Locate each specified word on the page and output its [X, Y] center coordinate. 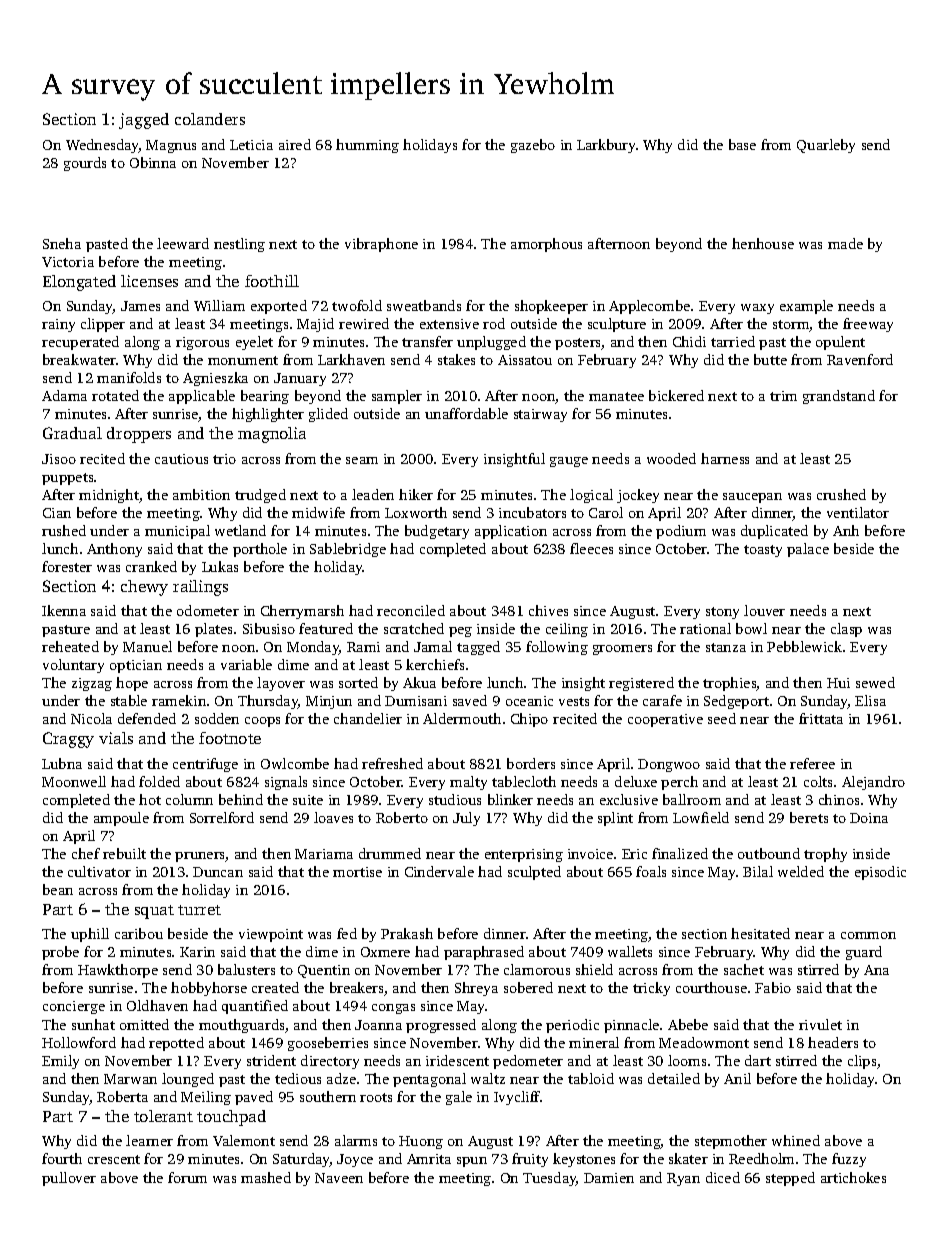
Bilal [758, 871]
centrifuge [205, 765]
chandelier [368, 718]
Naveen [339, 1178]
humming [367, 146]
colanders [210, 119]
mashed [266, 1177]
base [742, 144]
